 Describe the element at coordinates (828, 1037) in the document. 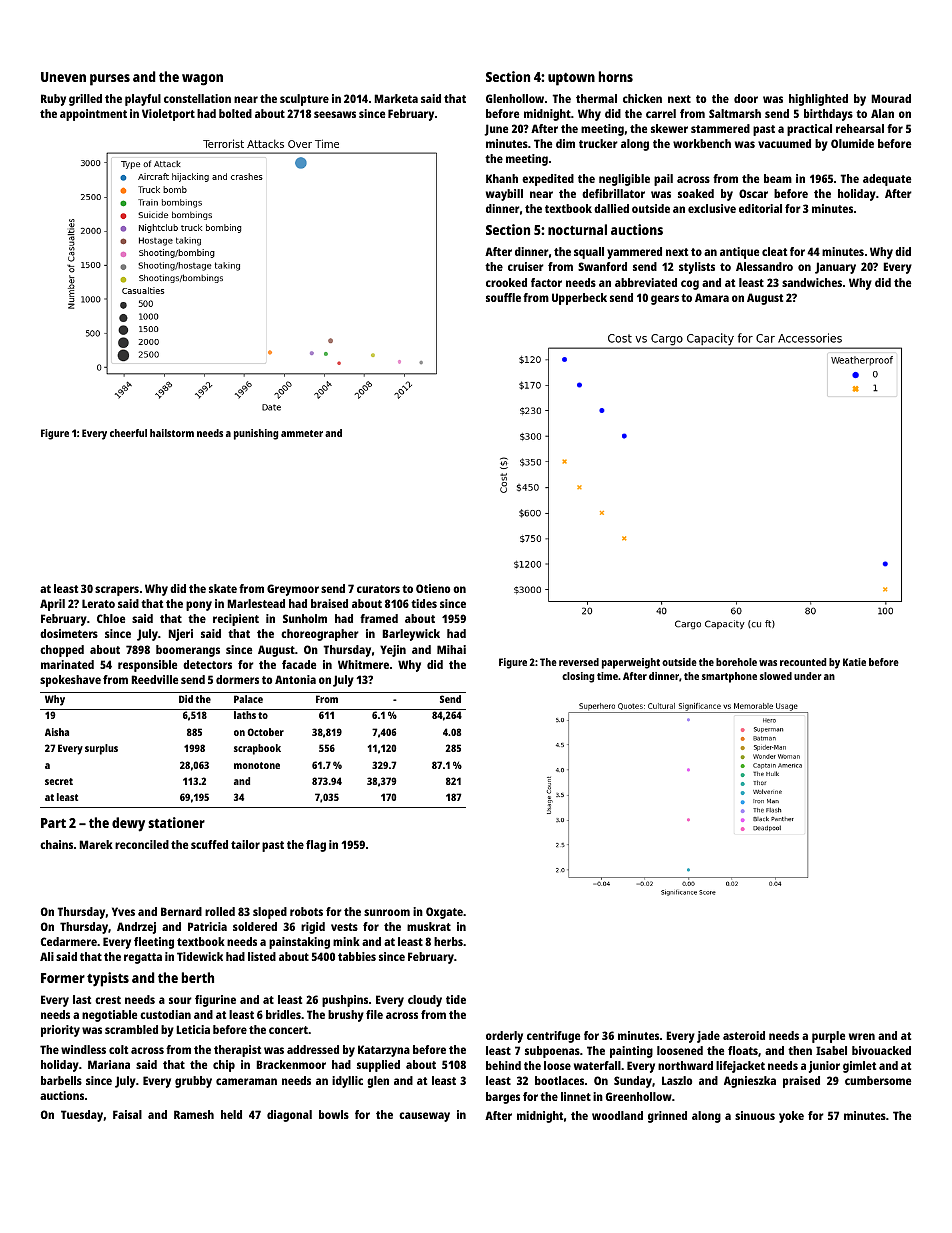

I see `purple` at that location.
